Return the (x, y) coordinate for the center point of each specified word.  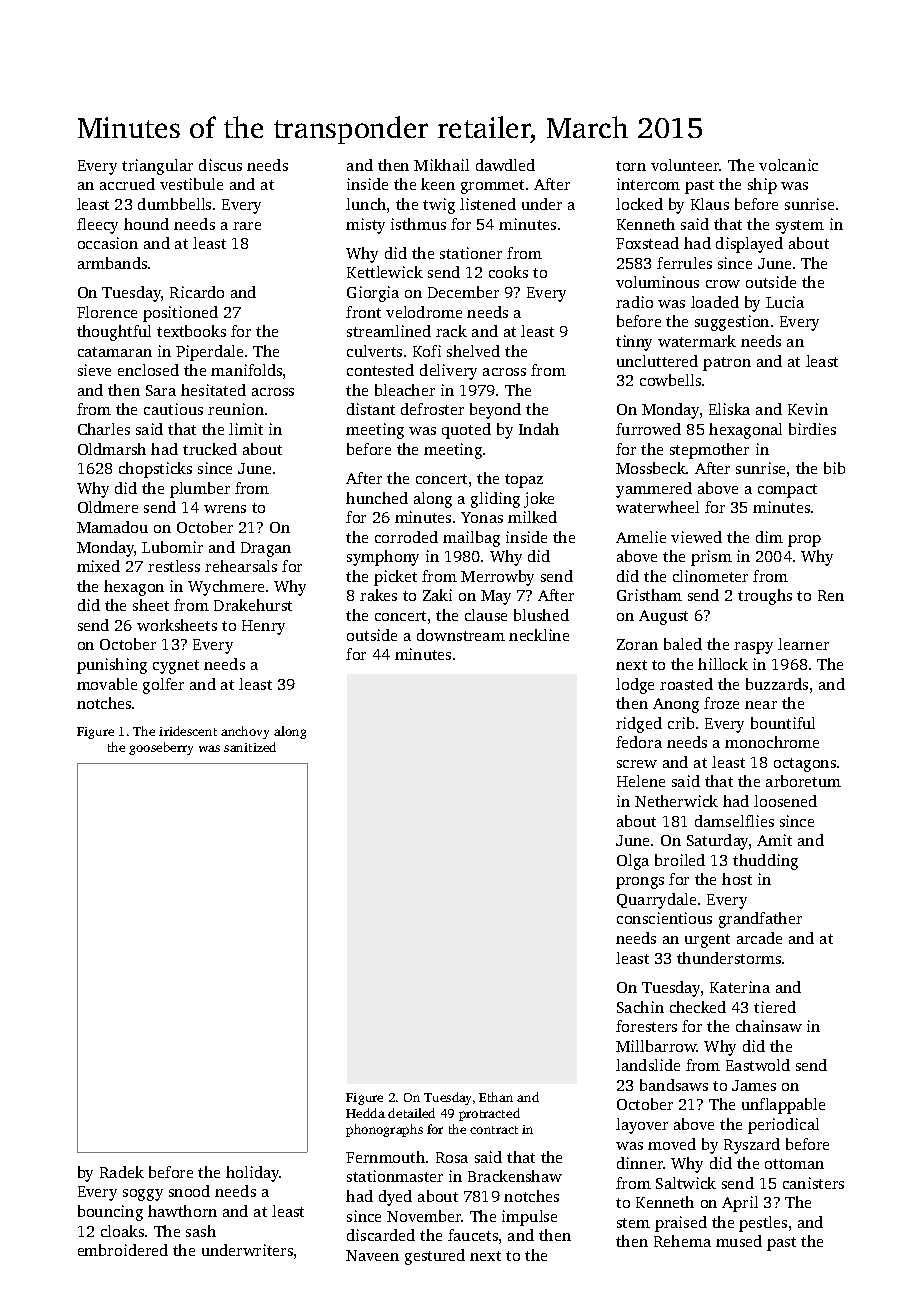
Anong (676, 705)
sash (201, 1231)
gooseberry (161, 748)
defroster (432, 409)
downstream (461, 635)
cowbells (670, 380)
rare (247, 226)
